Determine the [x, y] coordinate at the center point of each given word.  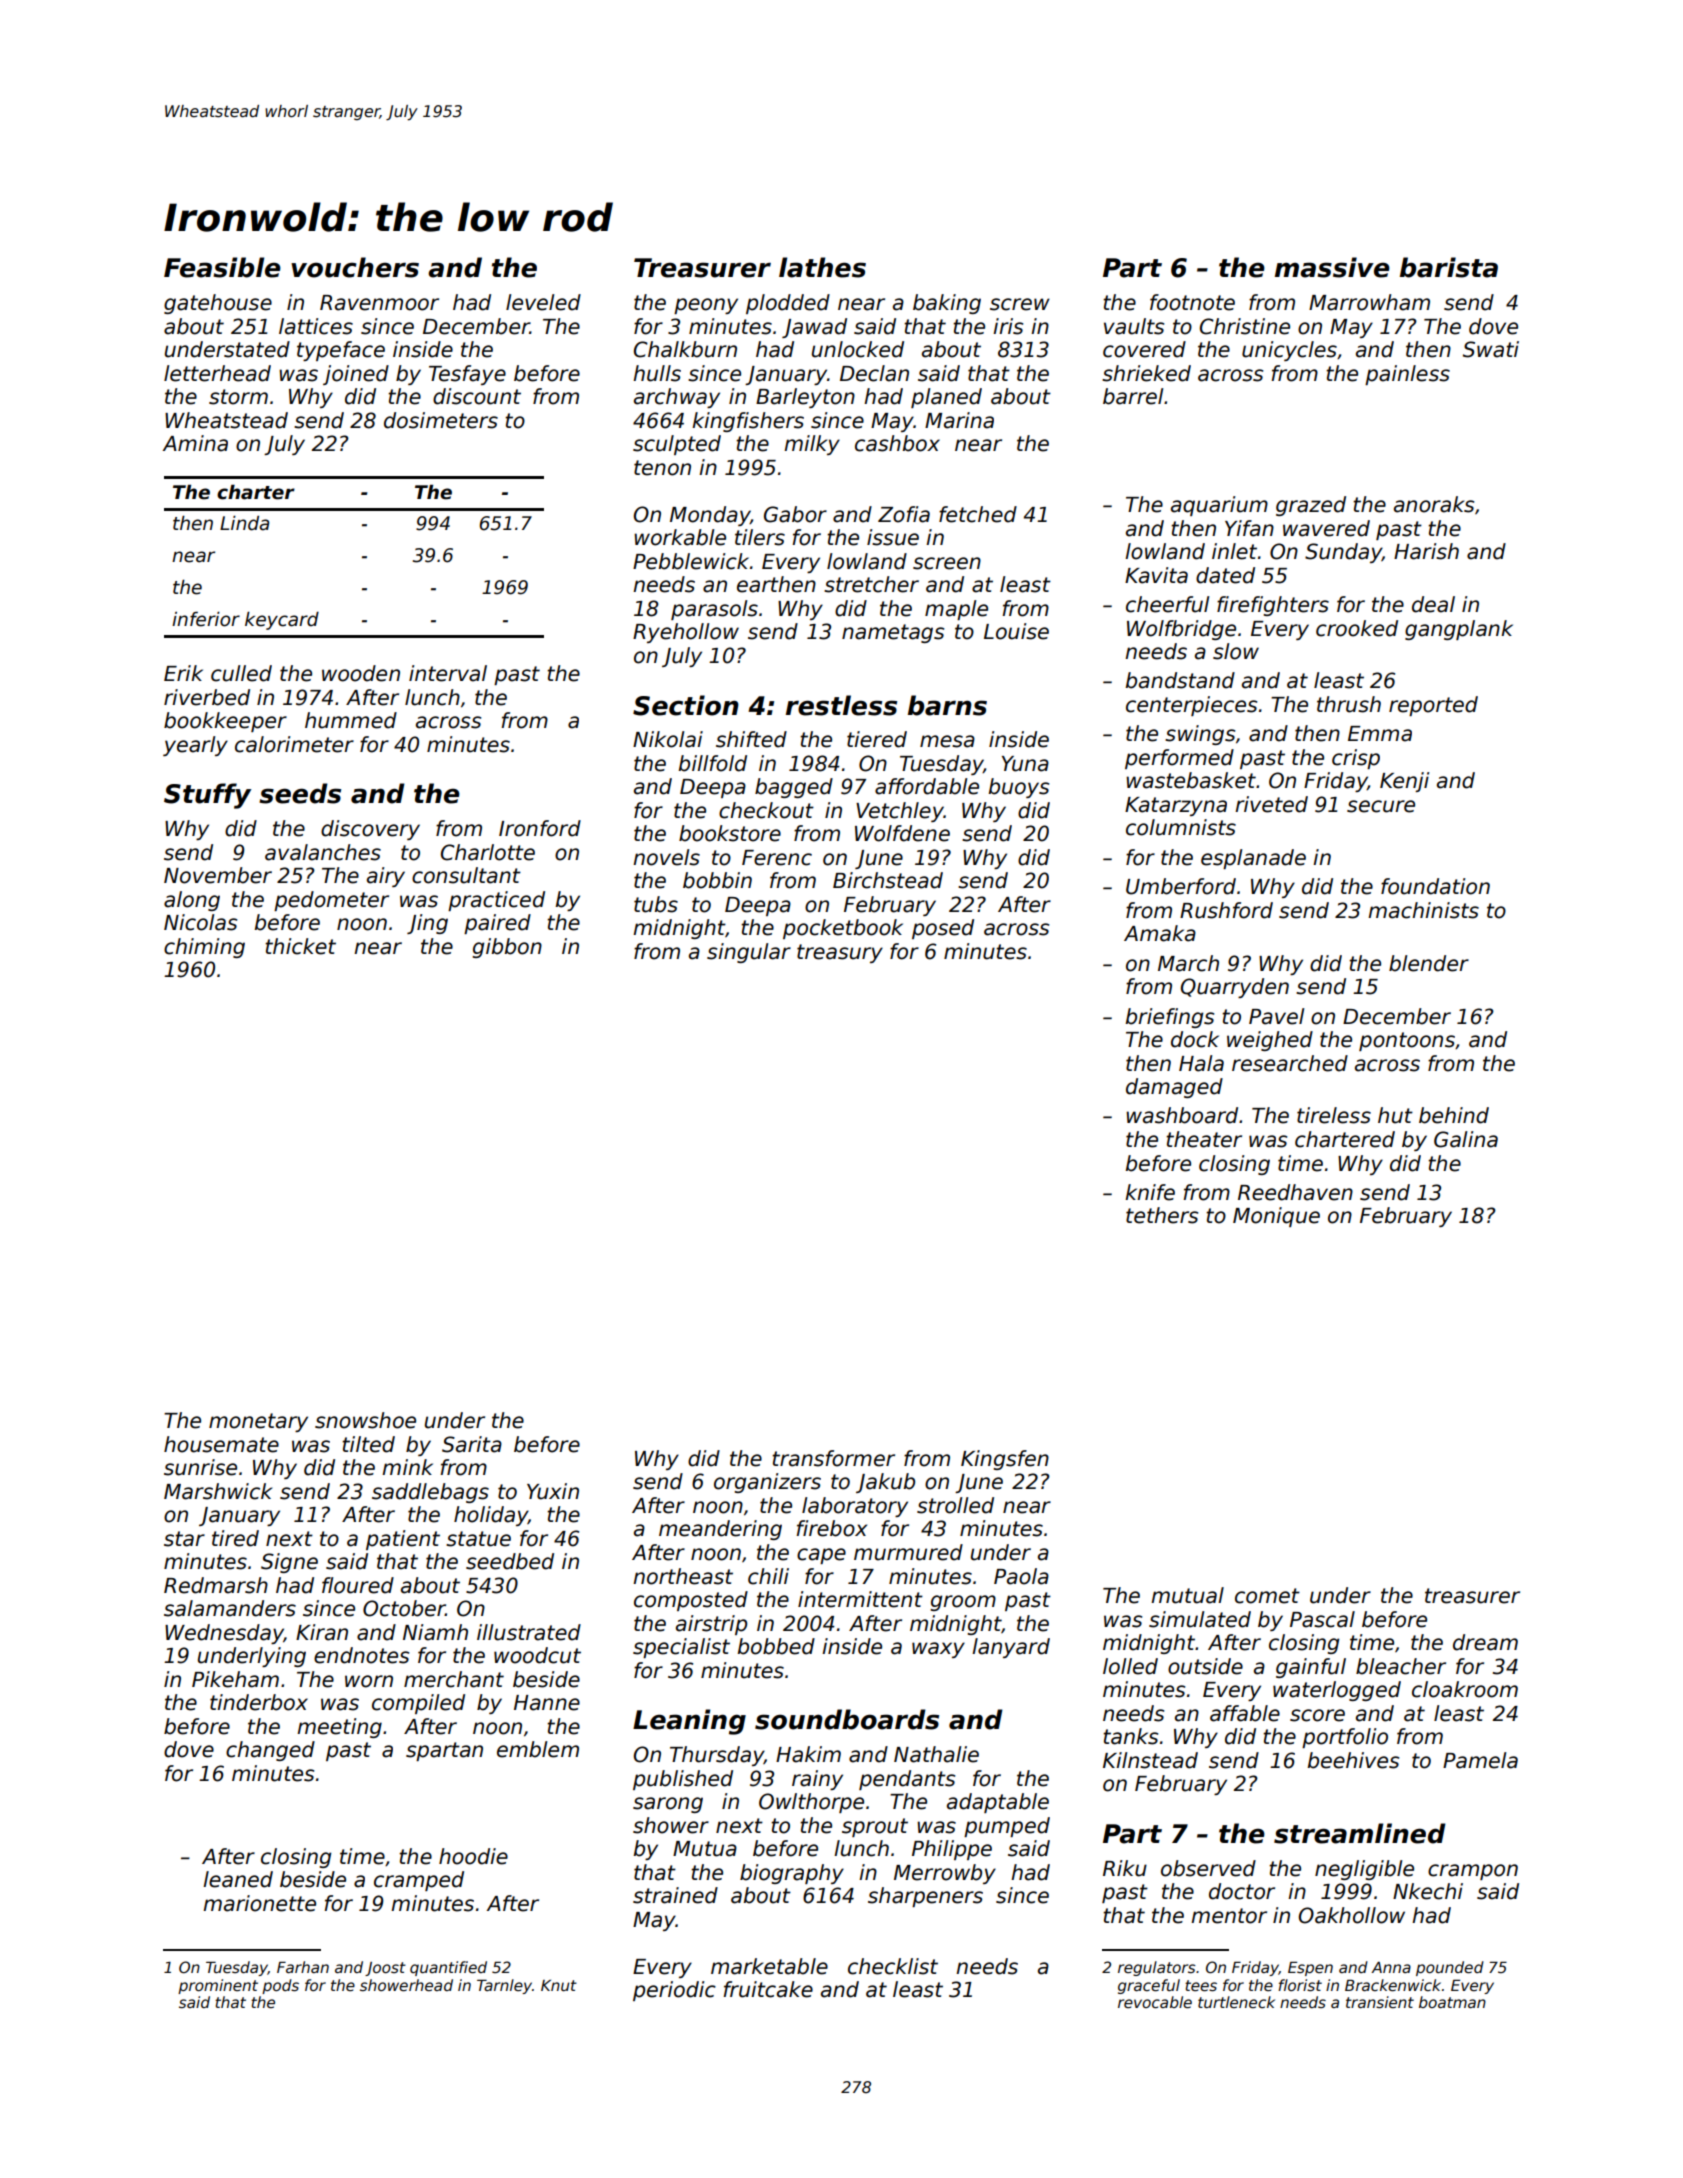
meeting [339, 1728]
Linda [244, 523]
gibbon [507, 948]
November [218, 875]
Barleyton [805, 398]
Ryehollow [686, 633]
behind [1454, 1115]
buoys [1019, 788]
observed [1208, 1868]
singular [749, 953]
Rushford [1226, 910]
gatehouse [218, 304]
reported [1433, 706]
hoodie [473, 1856]
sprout [875, 1827]
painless [1407, 375]
